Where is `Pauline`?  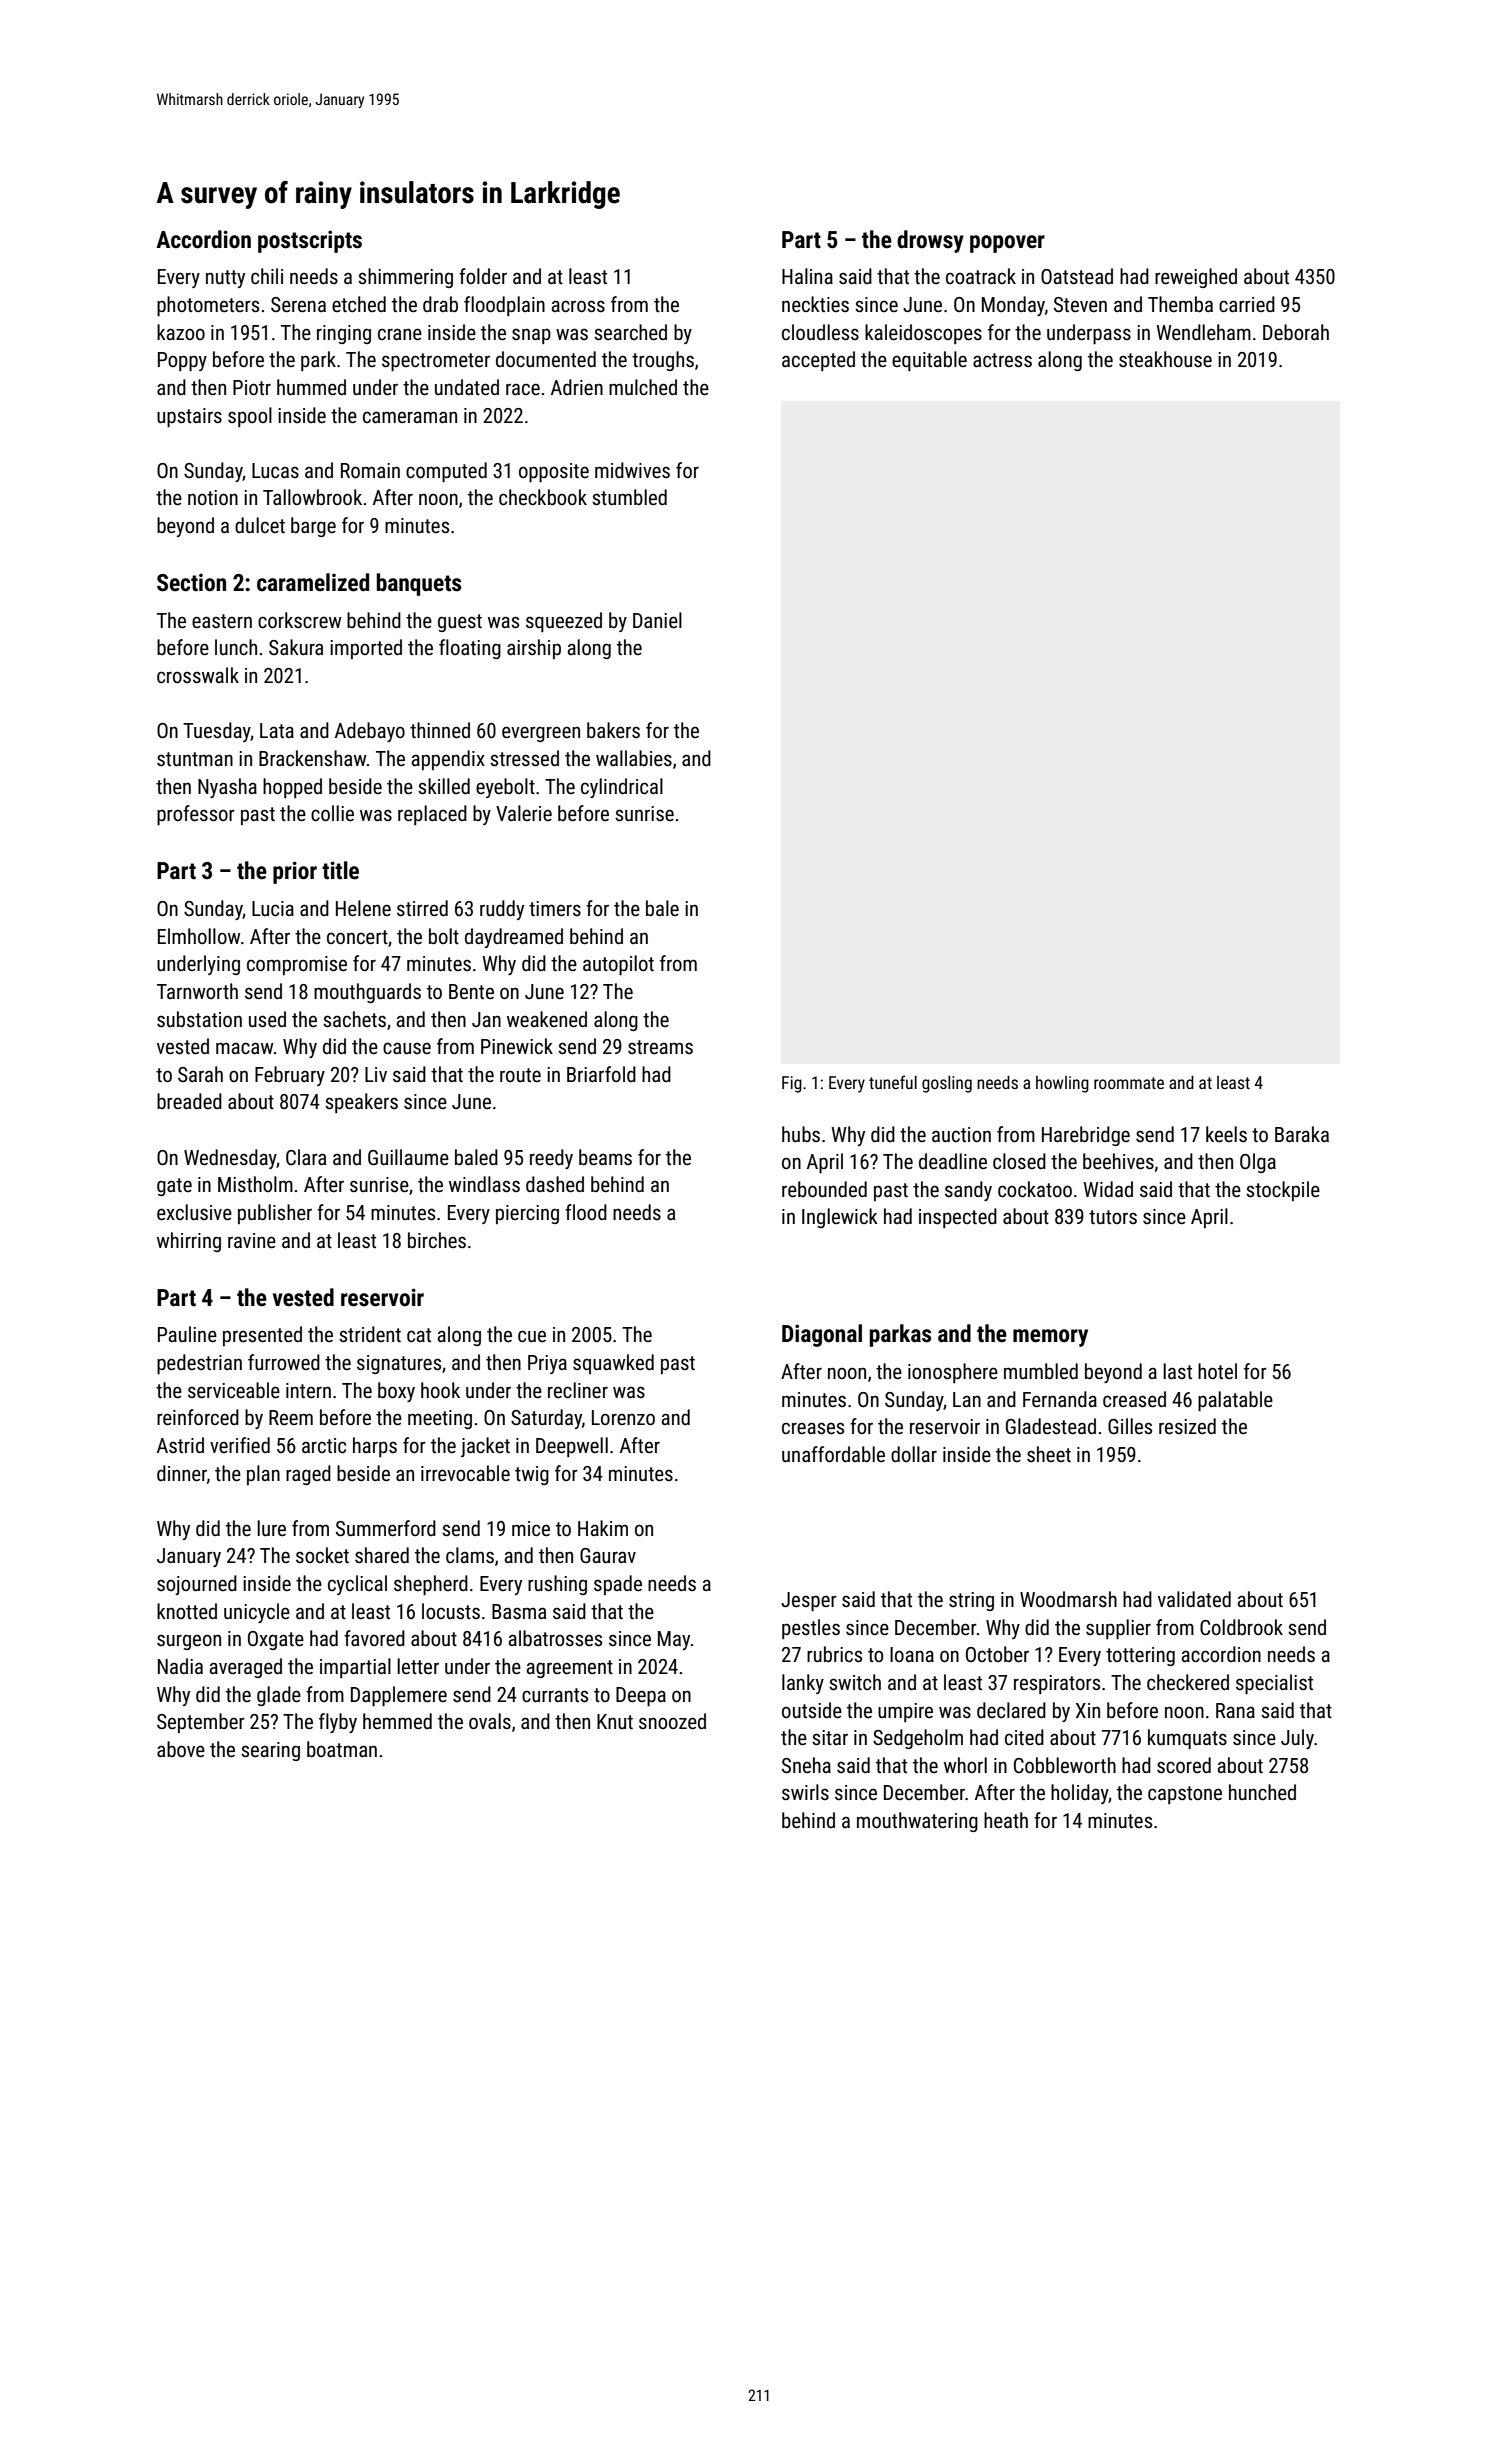 Pauline is located at coordinates (187, 1334).
